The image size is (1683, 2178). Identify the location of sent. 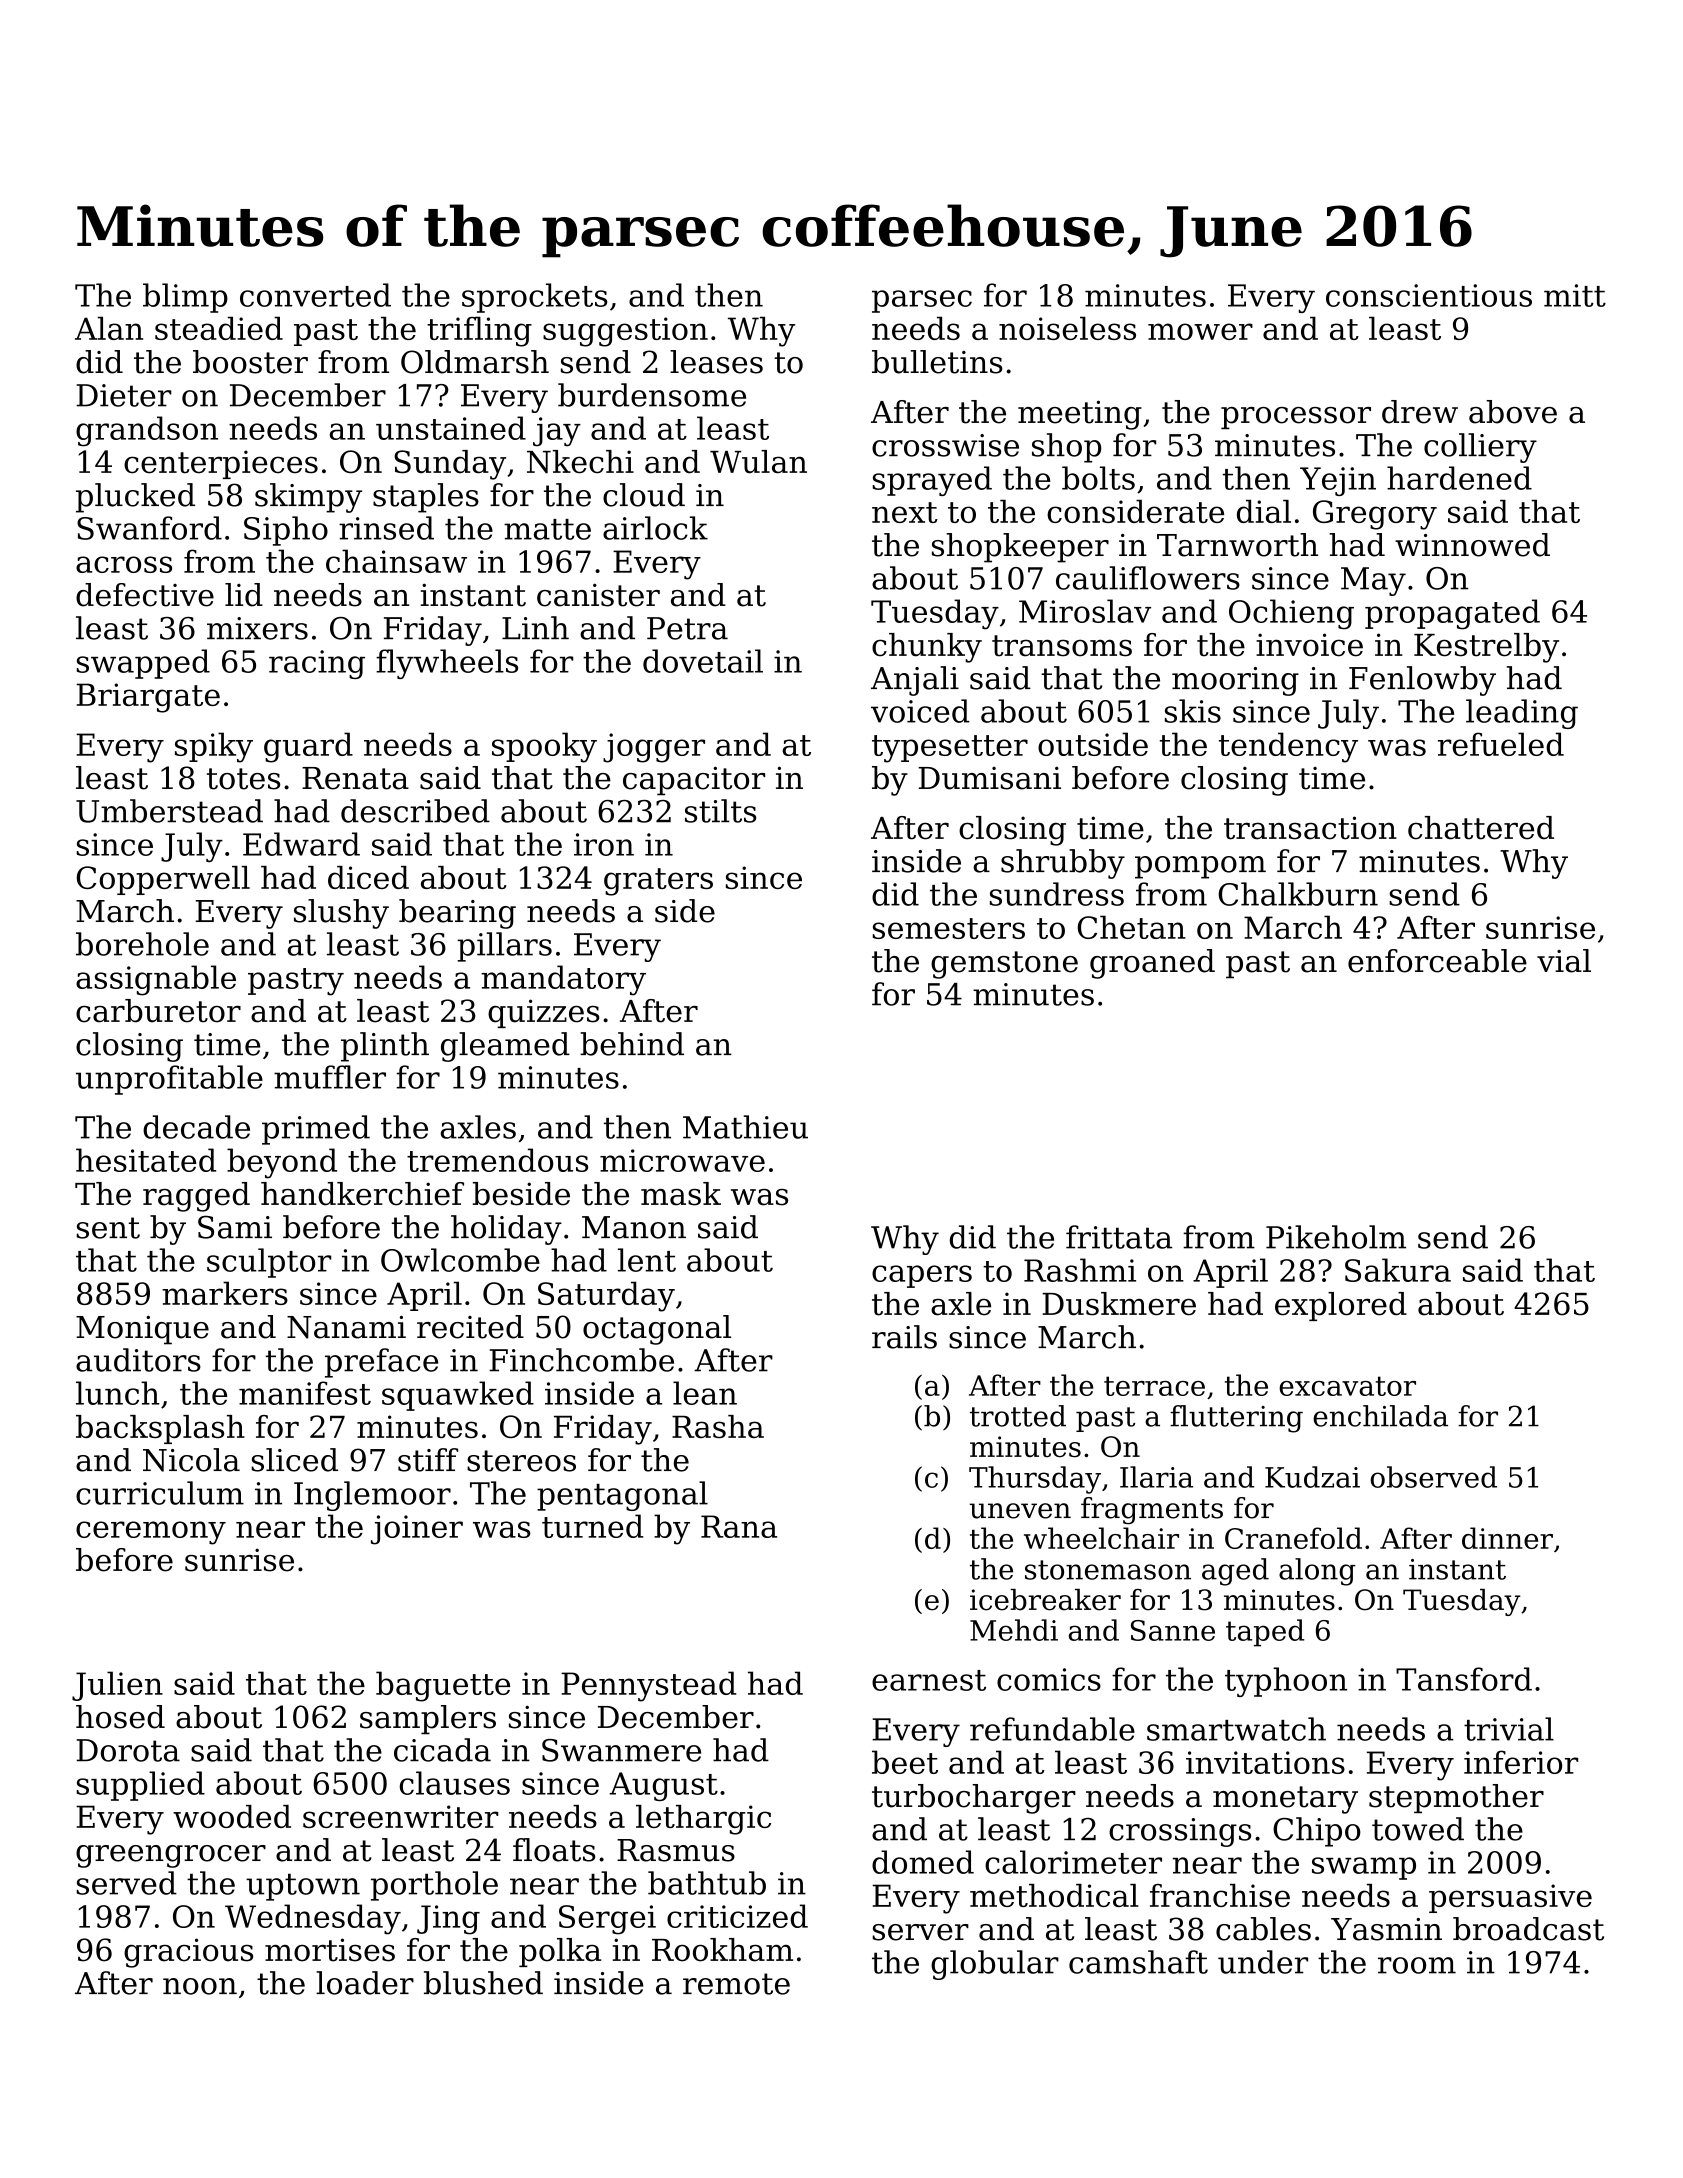
(108, 1228).
